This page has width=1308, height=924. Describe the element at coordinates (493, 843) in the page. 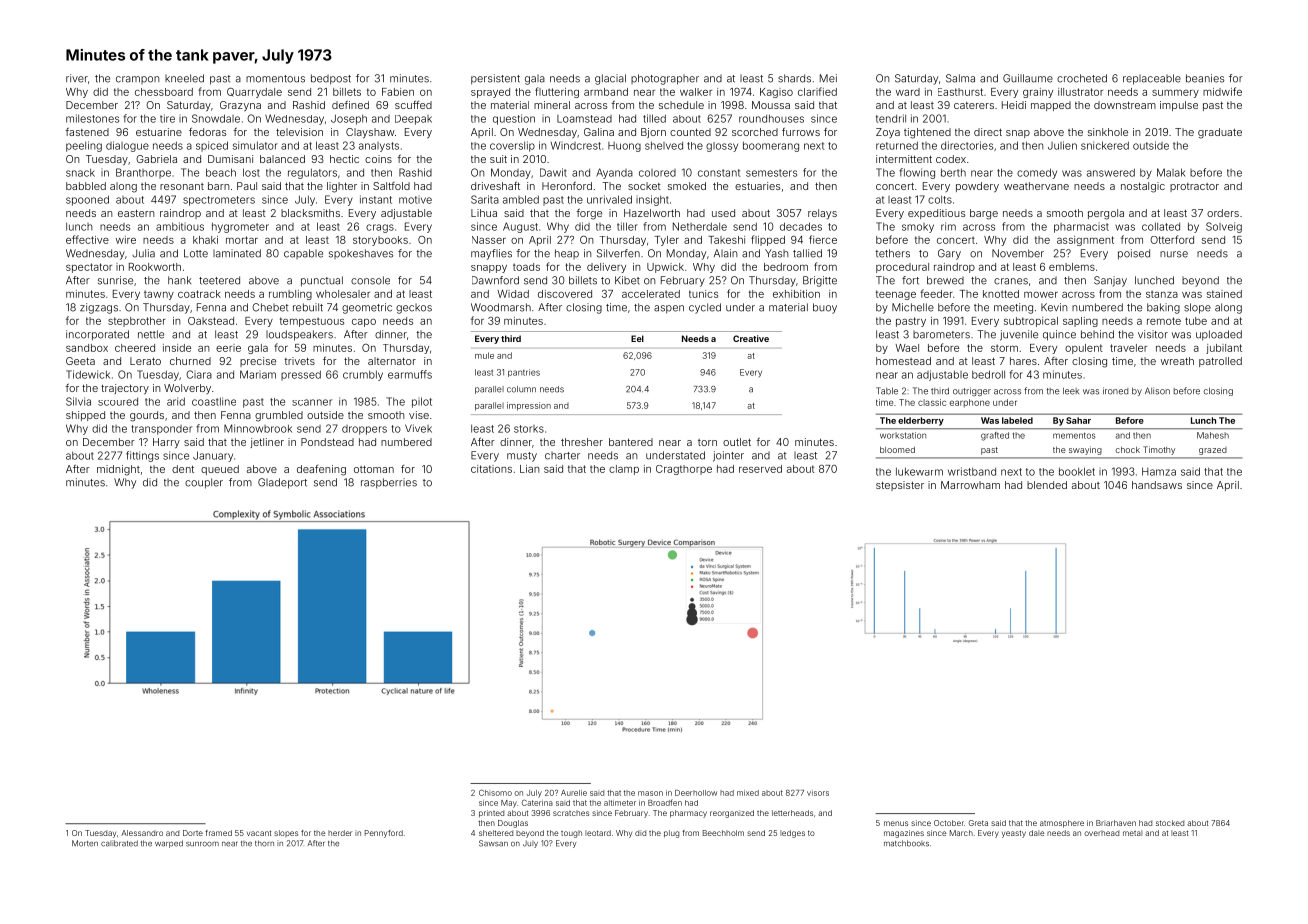

I see `Sawsan` at that location.
